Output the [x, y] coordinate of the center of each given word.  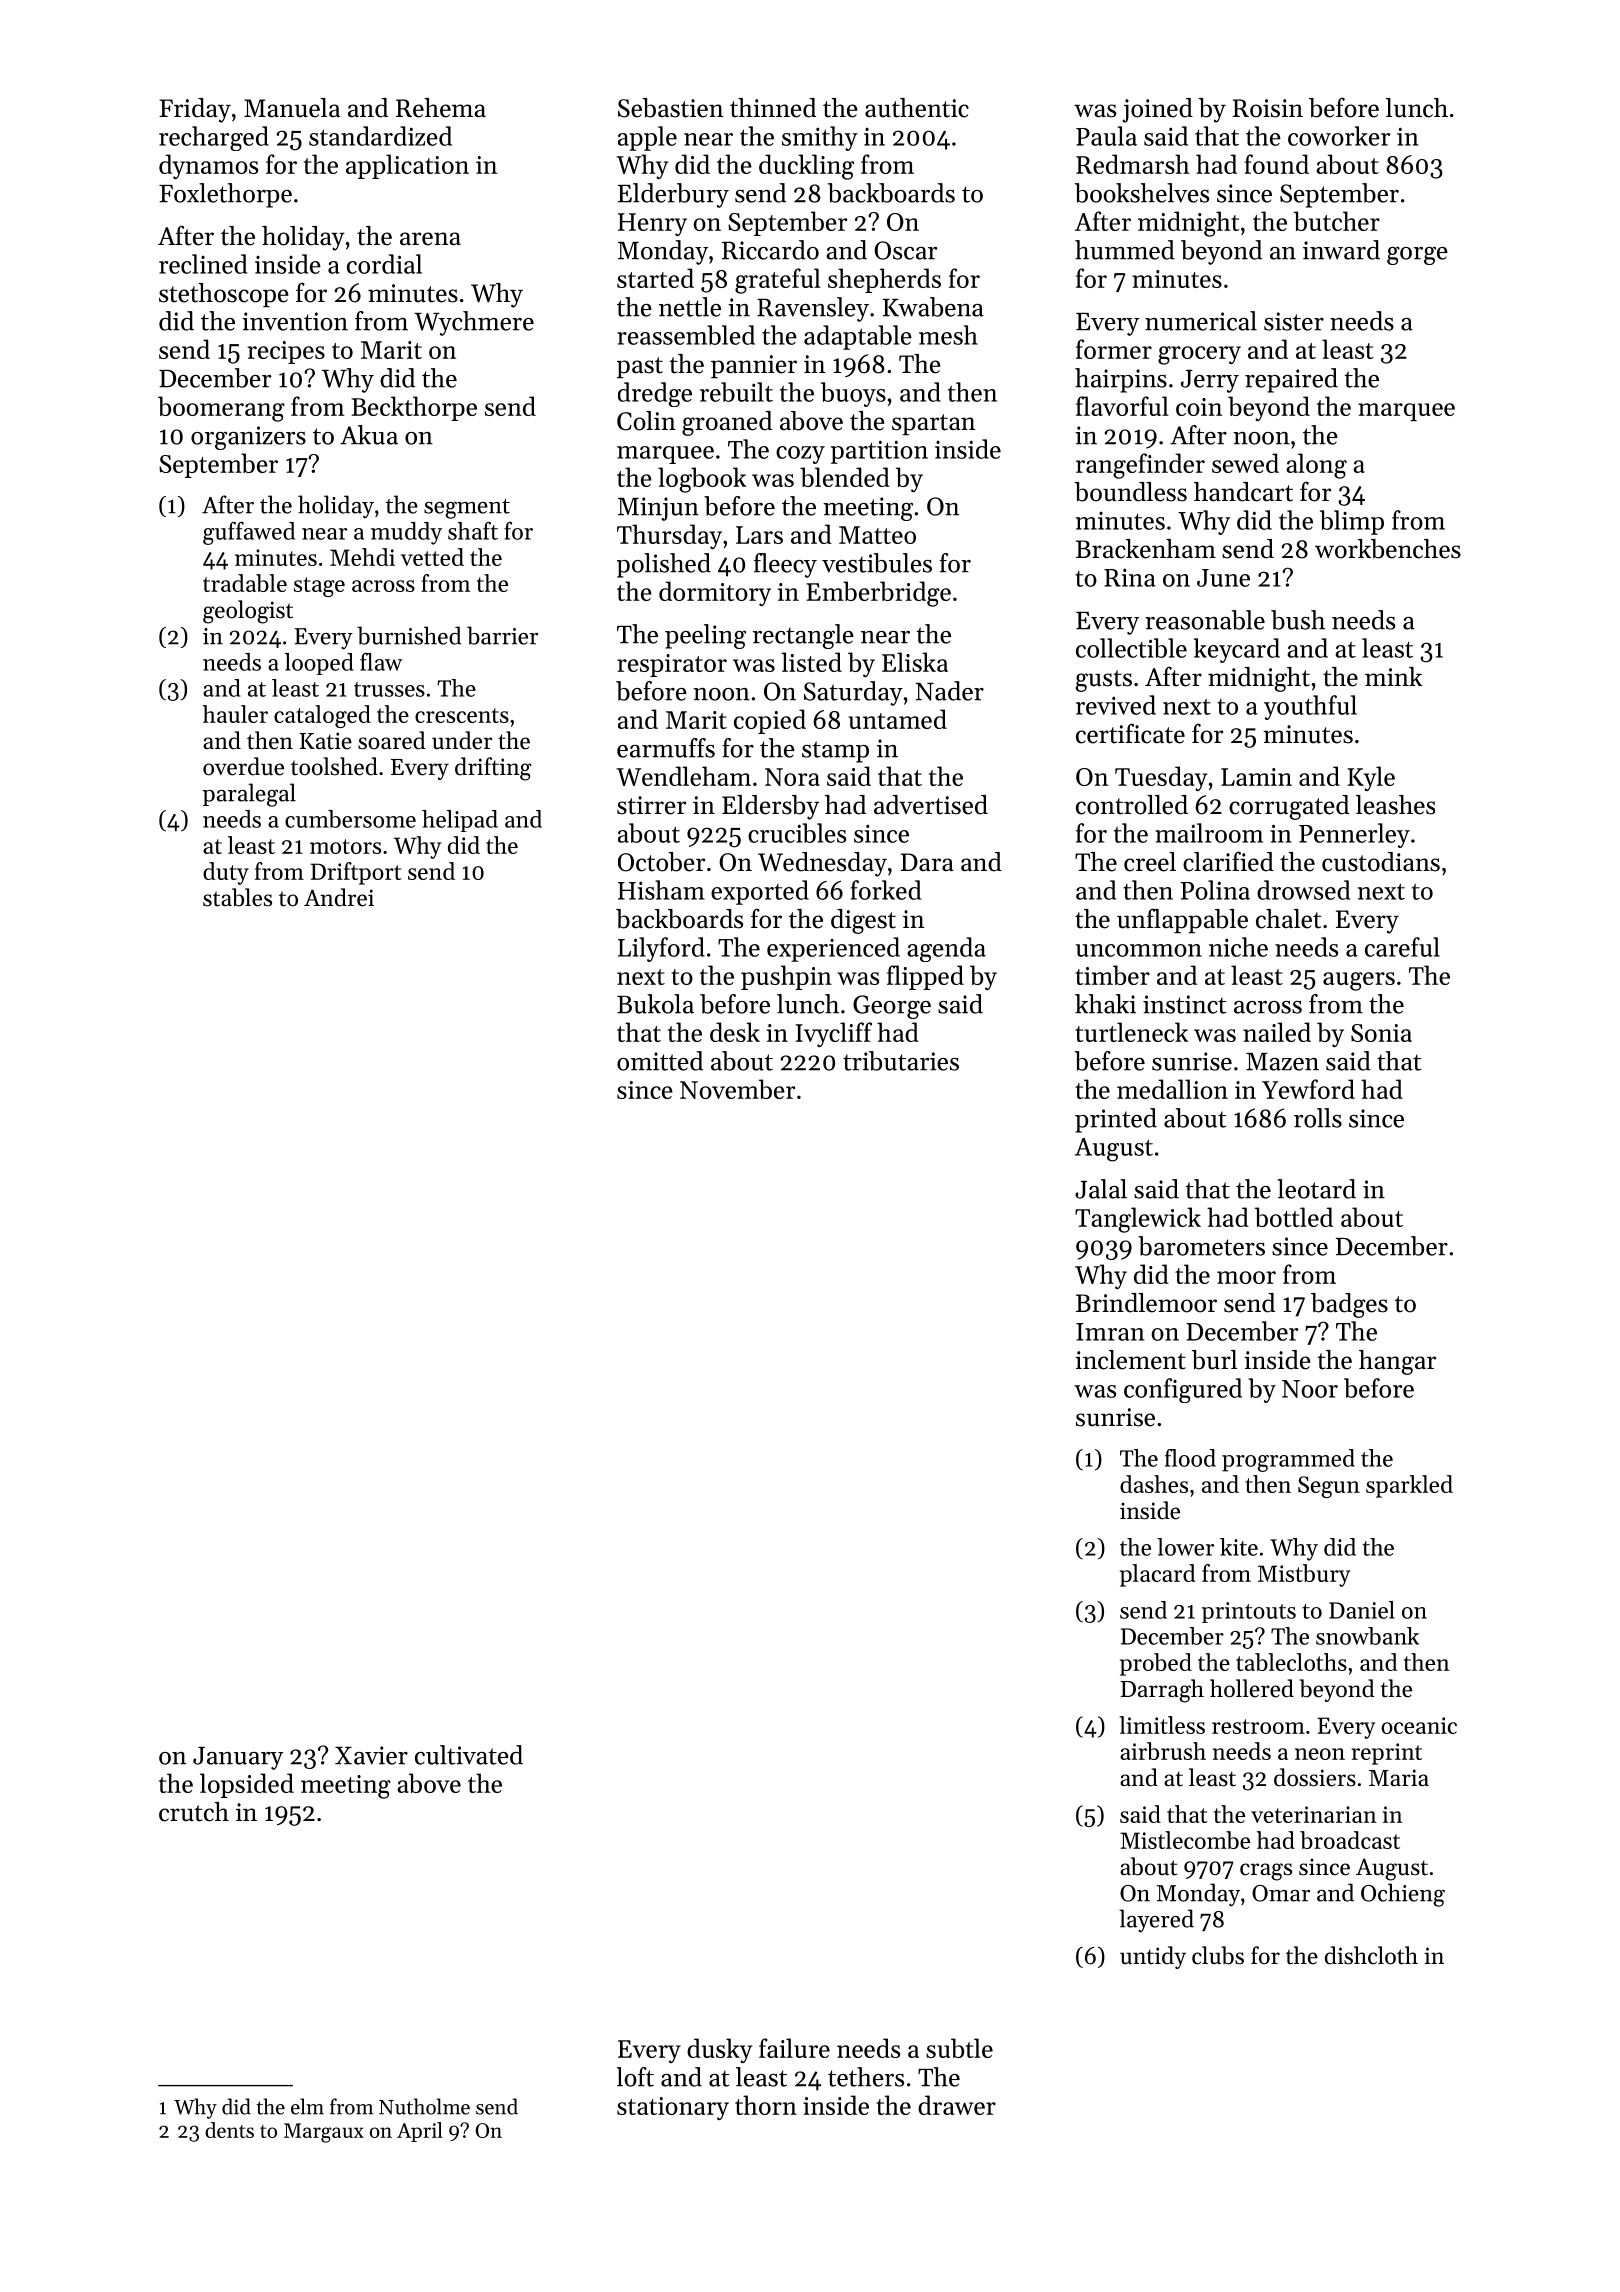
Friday [195, 110]
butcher [1337, 221]
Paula [1106, 136]
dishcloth [1371, 1955]
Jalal [1101, 1189]
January [238, 1758]
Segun [1329, 1487]
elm [307, 2106]
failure [794, 2048]
